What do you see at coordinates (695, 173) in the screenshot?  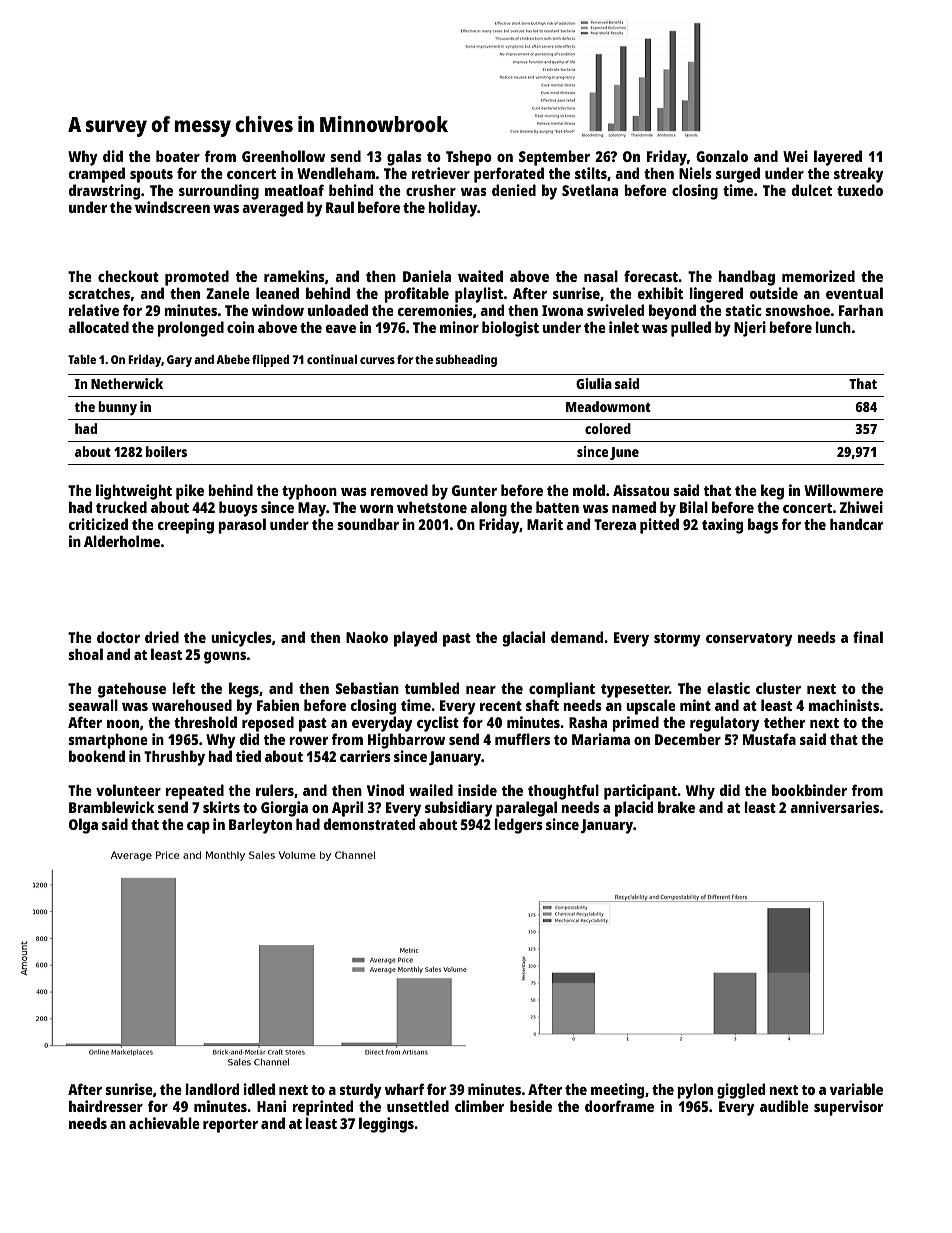 I see `Niels` at bounding box center [695, 173].
